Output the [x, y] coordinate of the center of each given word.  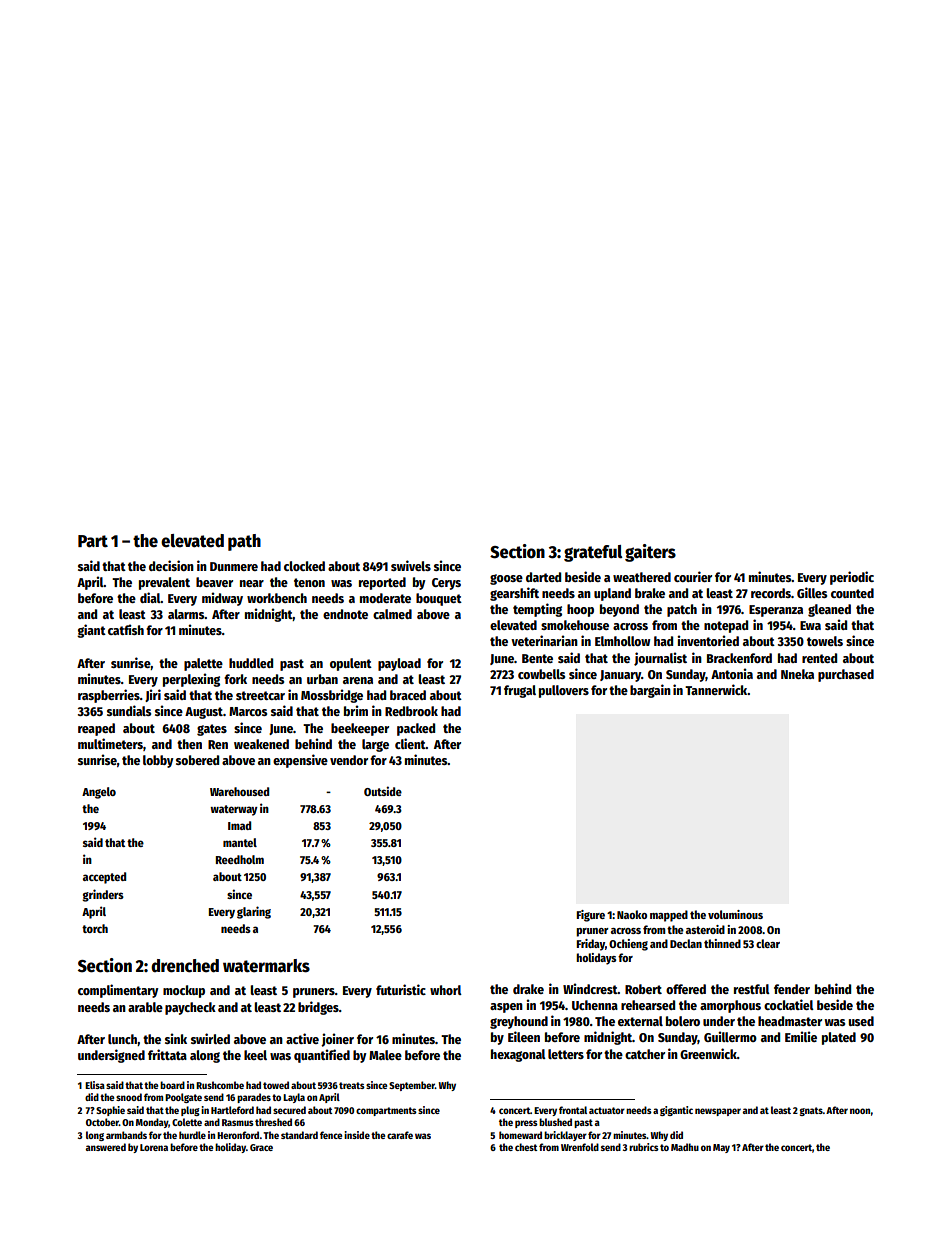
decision [171, 565]
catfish [126, 629]
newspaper [718, 1112]
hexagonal [518, 1055]
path [244, 542]
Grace [261, 1147]
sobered [197, 760]
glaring [254, 912]
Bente [537, 658]
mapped [669, 916]
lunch [122, 1039]
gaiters [650, 553]
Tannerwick [716, 689]
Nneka [797, 674]
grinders [103, 895]
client [410, 743]
